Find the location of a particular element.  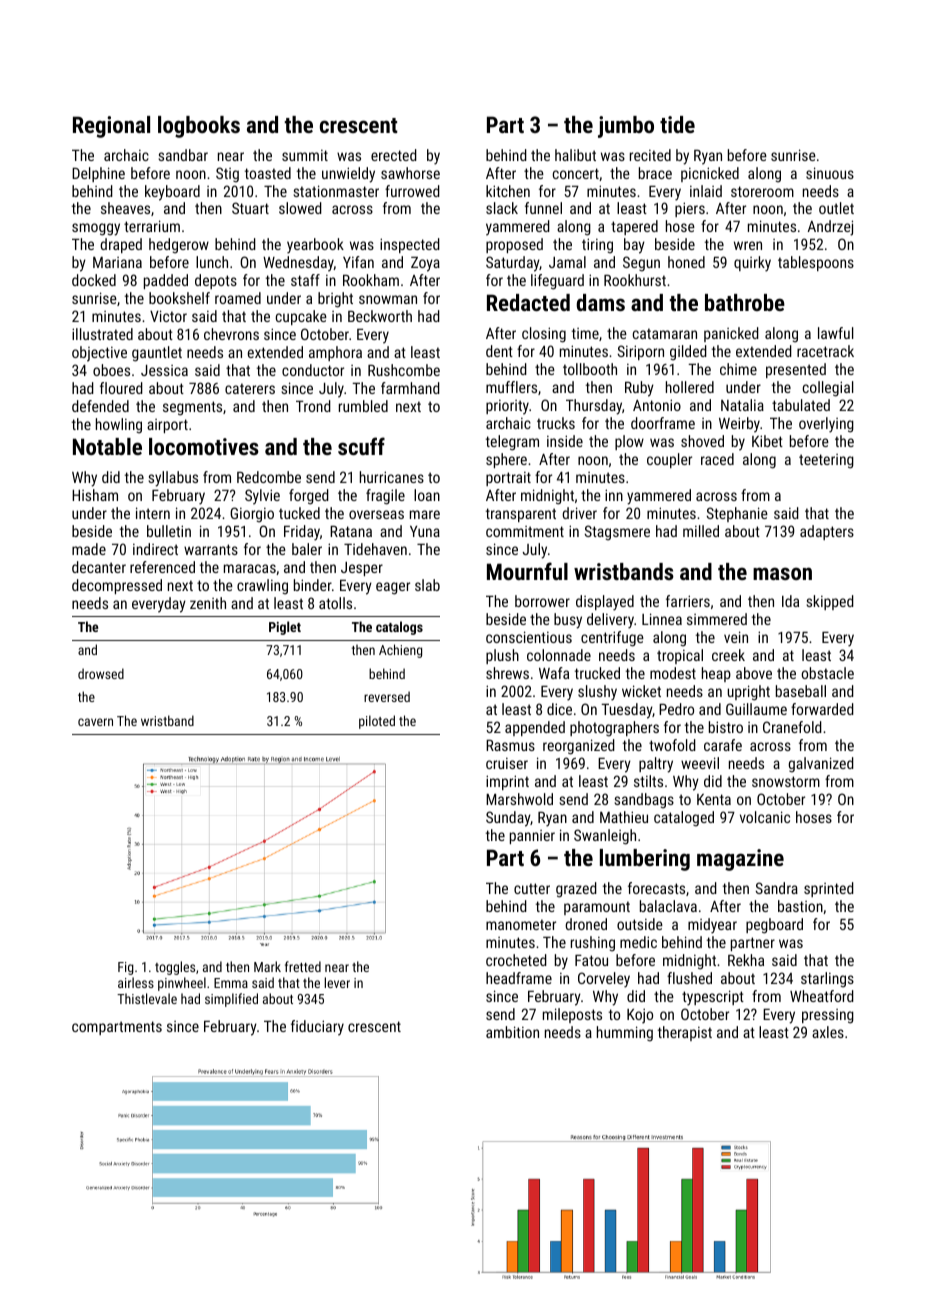

tollbooth is located at coordinates (590, 369).
